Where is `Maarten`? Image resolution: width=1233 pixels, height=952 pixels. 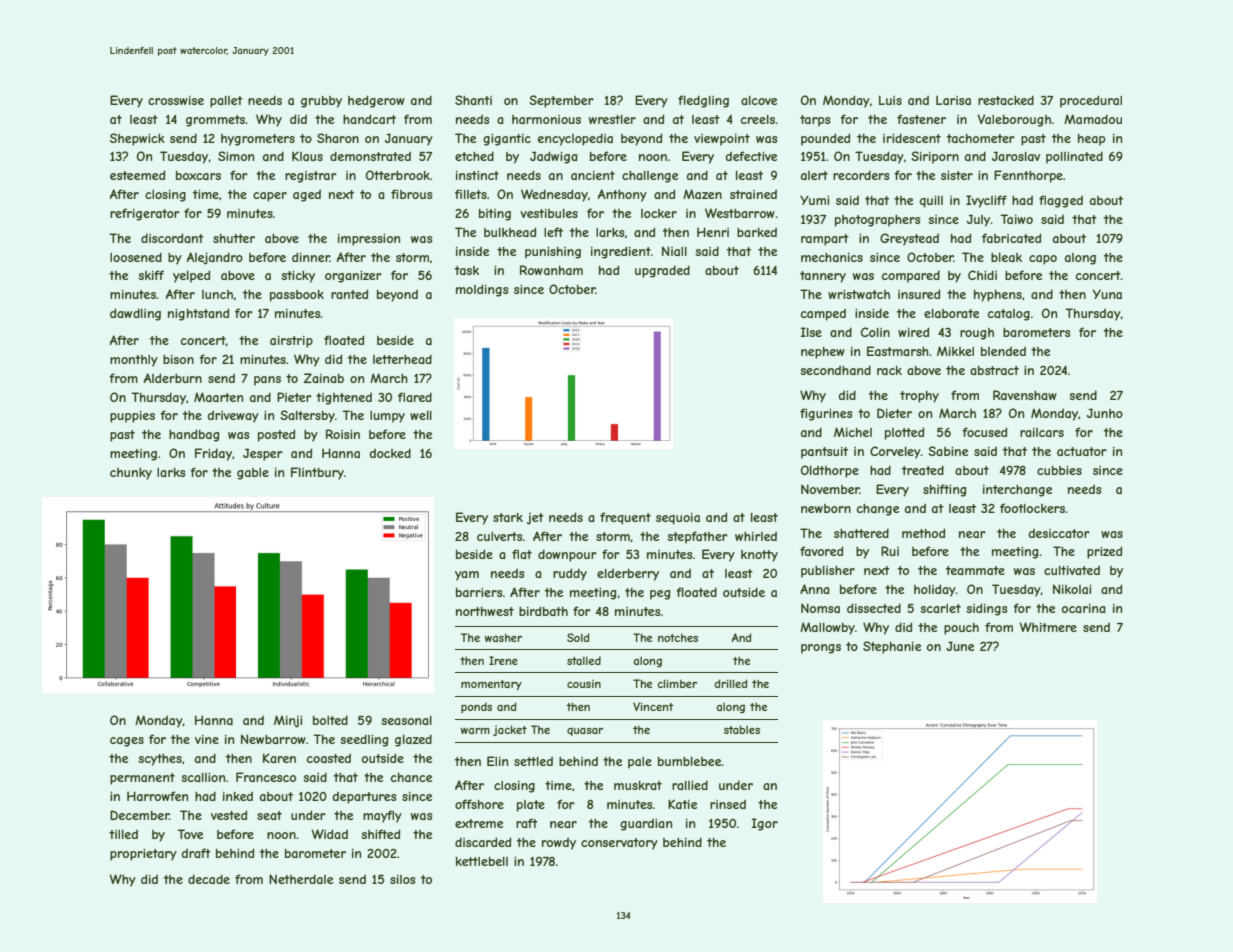 Maarten is located at coordinates (218, 397).
